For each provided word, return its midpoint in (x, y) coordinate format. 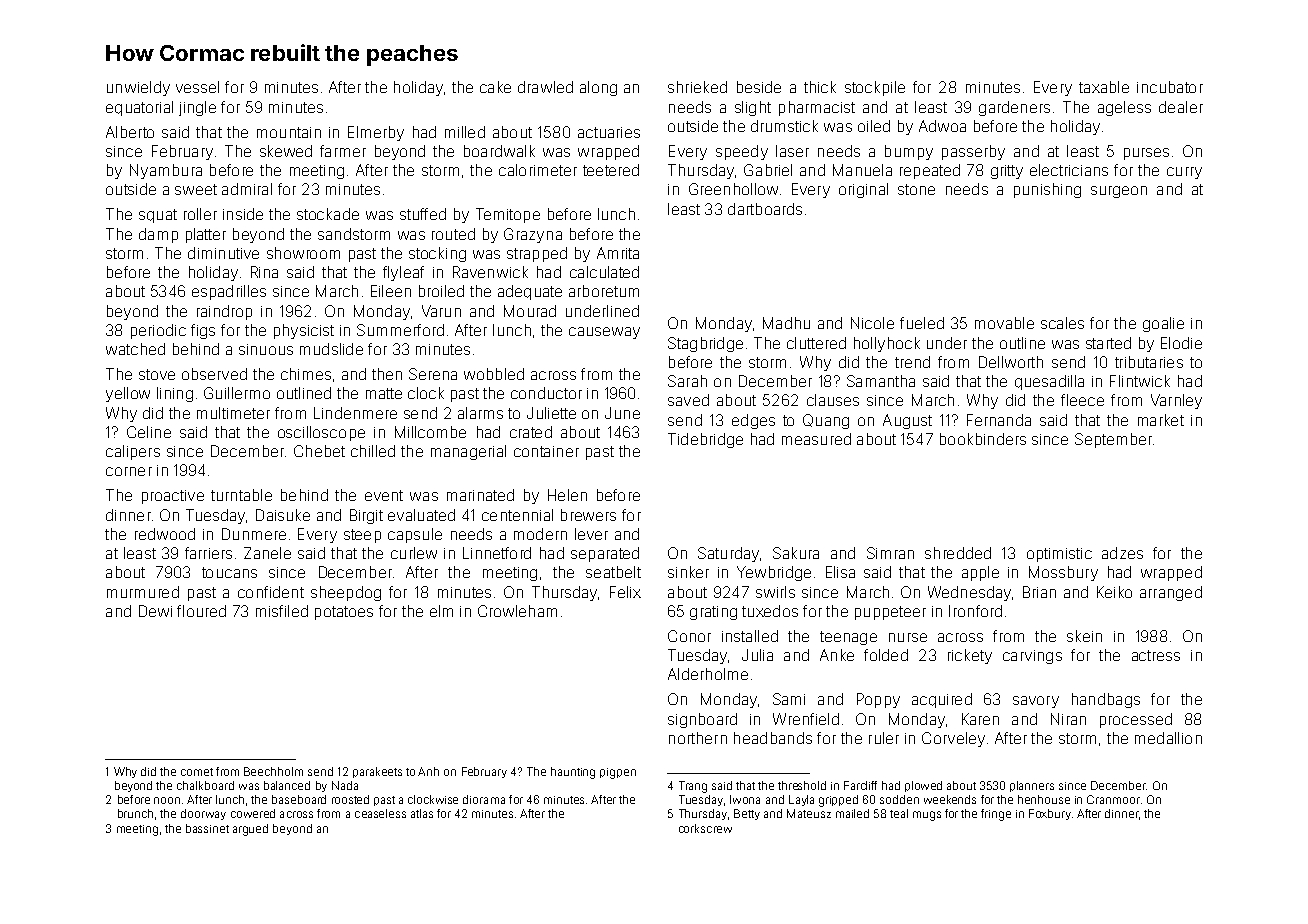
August (907, 421)
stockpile (875, 88)
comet (197, 772)
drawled (545, 87)
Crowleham (517, 611)
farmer (343, 151)
